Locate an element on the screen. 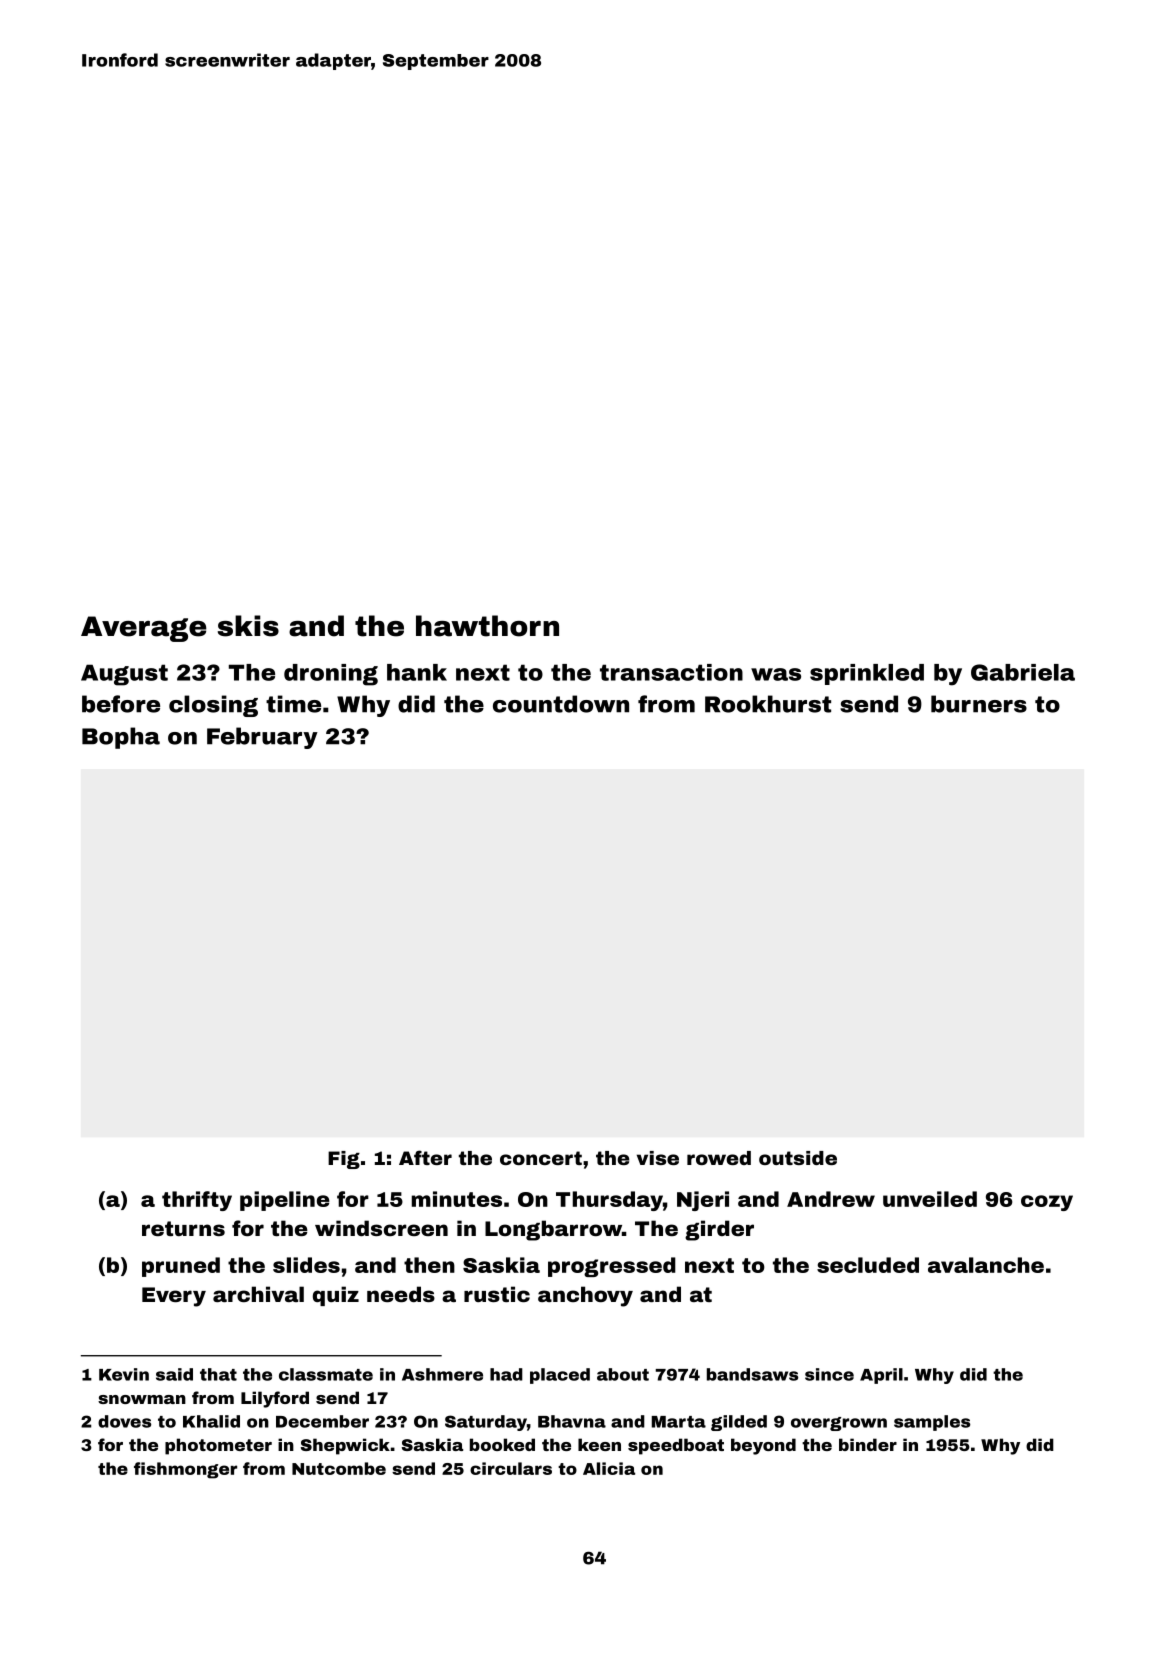 The image size is (1165, 1654). droning is located at coordinates (331, 675).
